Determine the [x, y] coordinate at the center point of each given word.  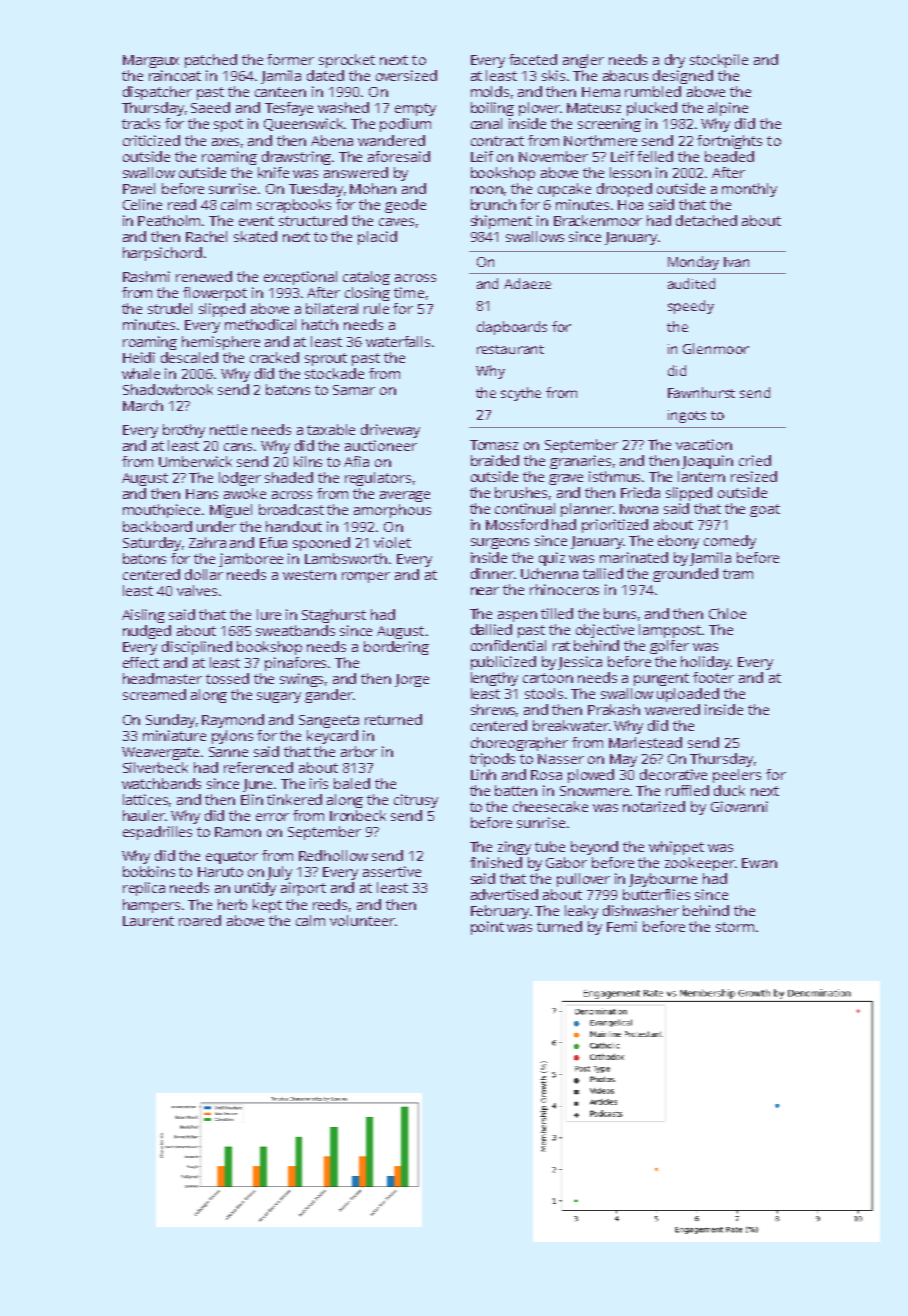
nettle [228, 429]
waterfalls [398, 341]
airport [303, 889]
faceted [533, 59]
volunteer [362, 920]
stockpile [719, 61]
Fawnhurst [701, 392]
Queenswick [304, 124]
